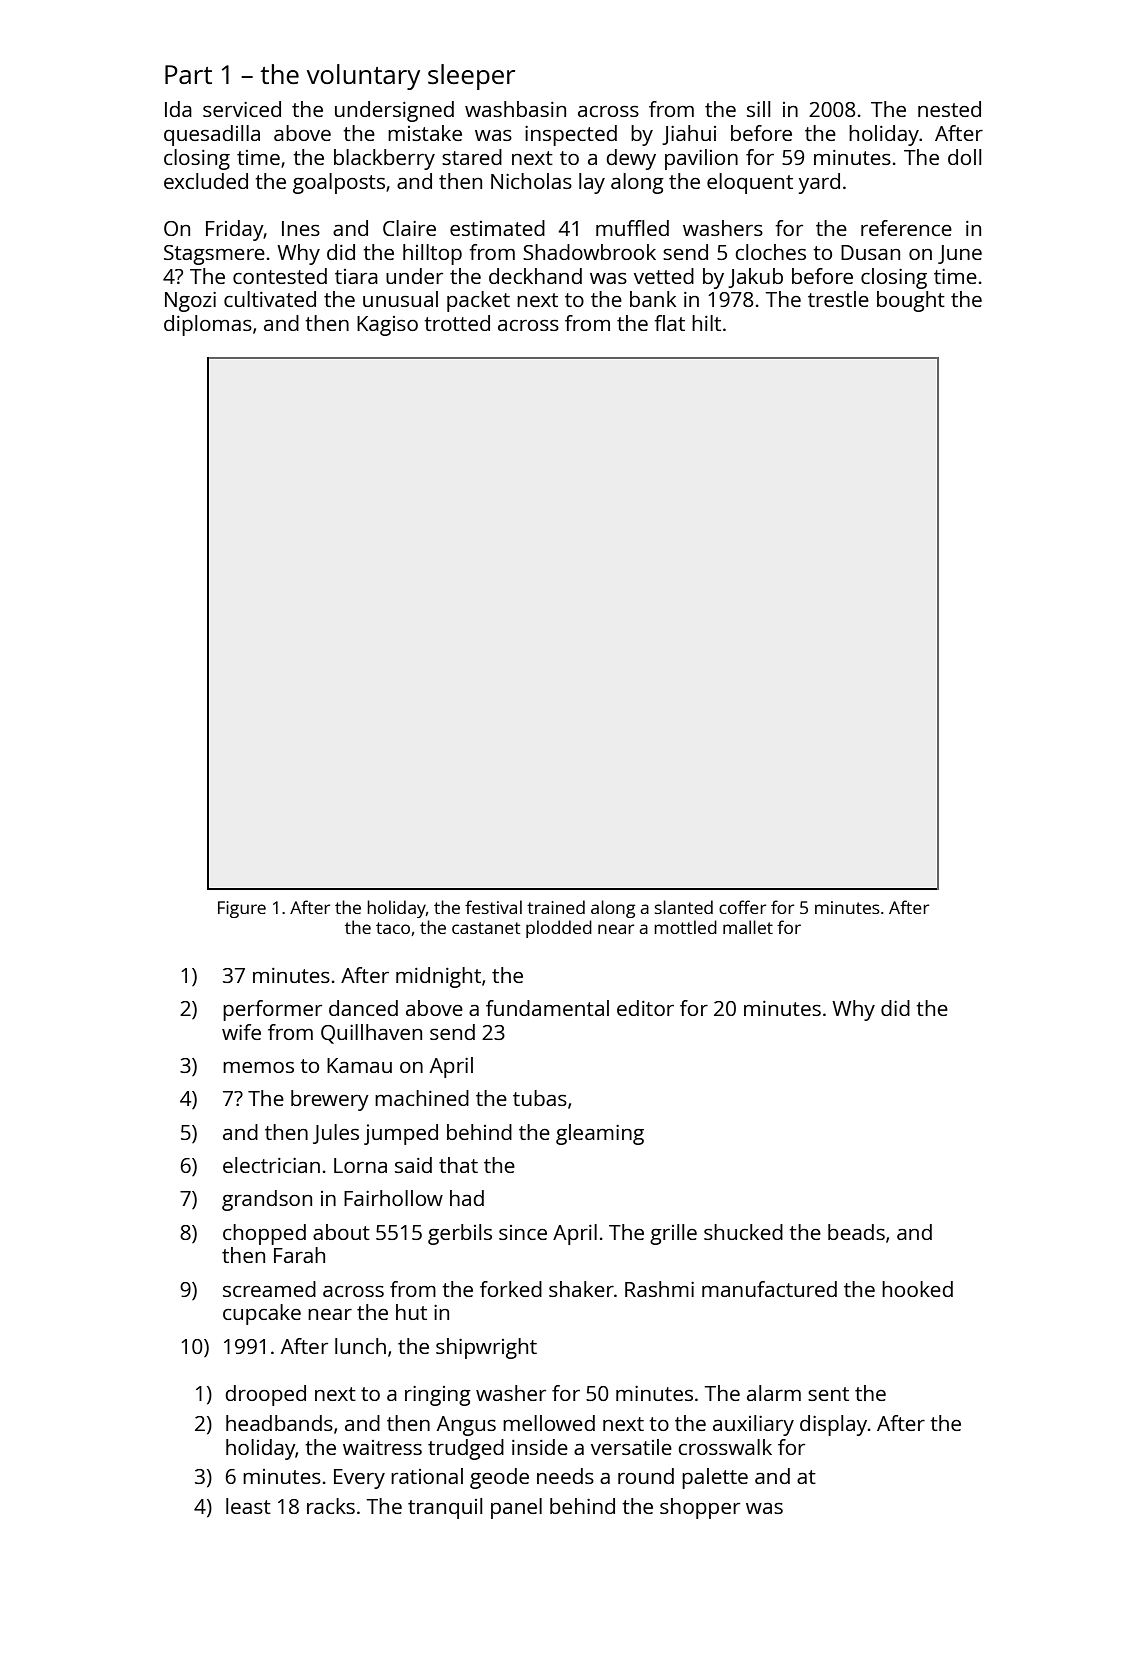 The width and height of the document is (1146, 1659). Describe the element at coordinates (248, 1506) in the document. I see `least` at that location.
